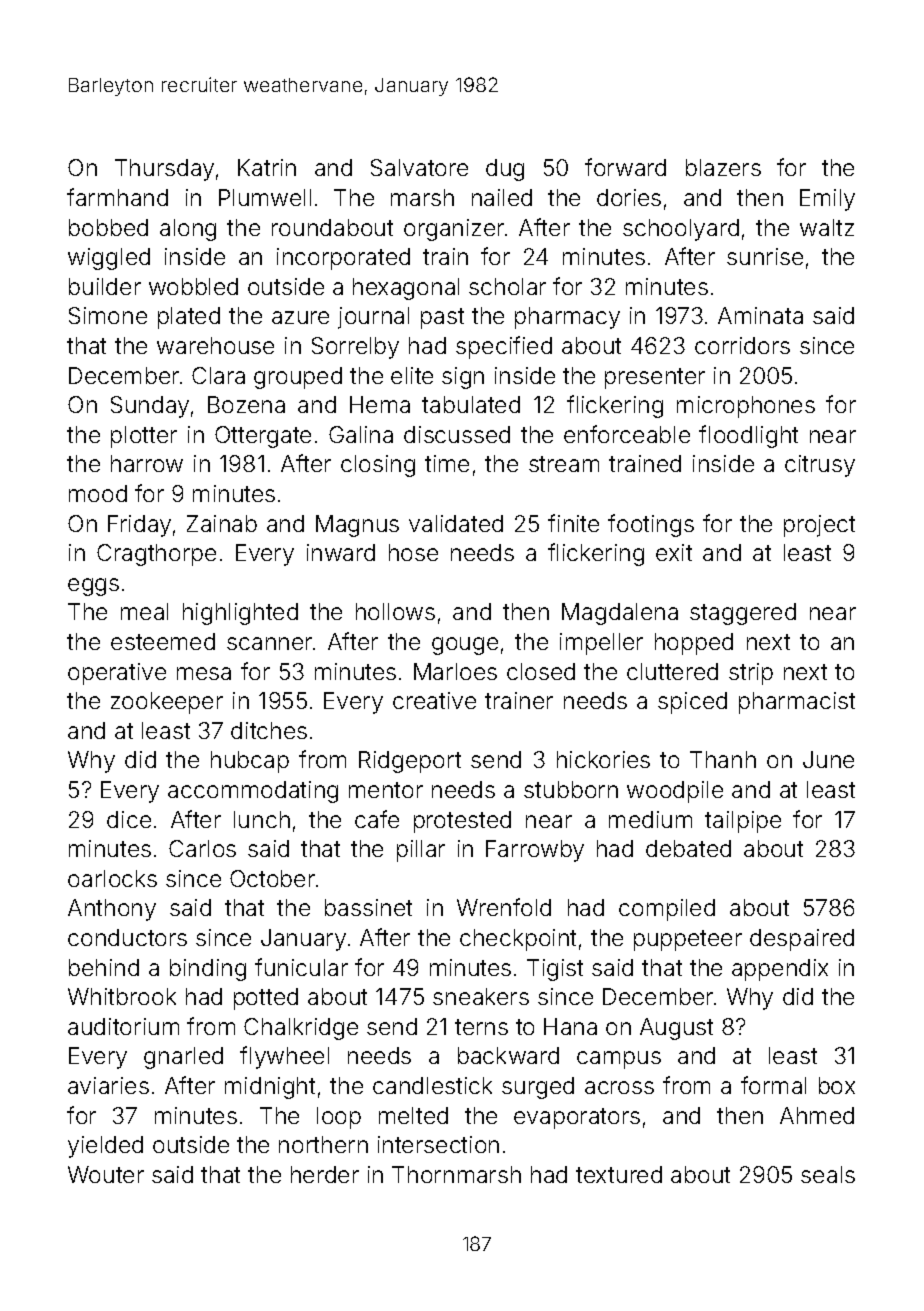 This screenshot has height=1311, width=924. What do you see at coordinates (301, 1029) in the screenshot?
I see `Chalkridge` at bounding box center [301, 1029].
